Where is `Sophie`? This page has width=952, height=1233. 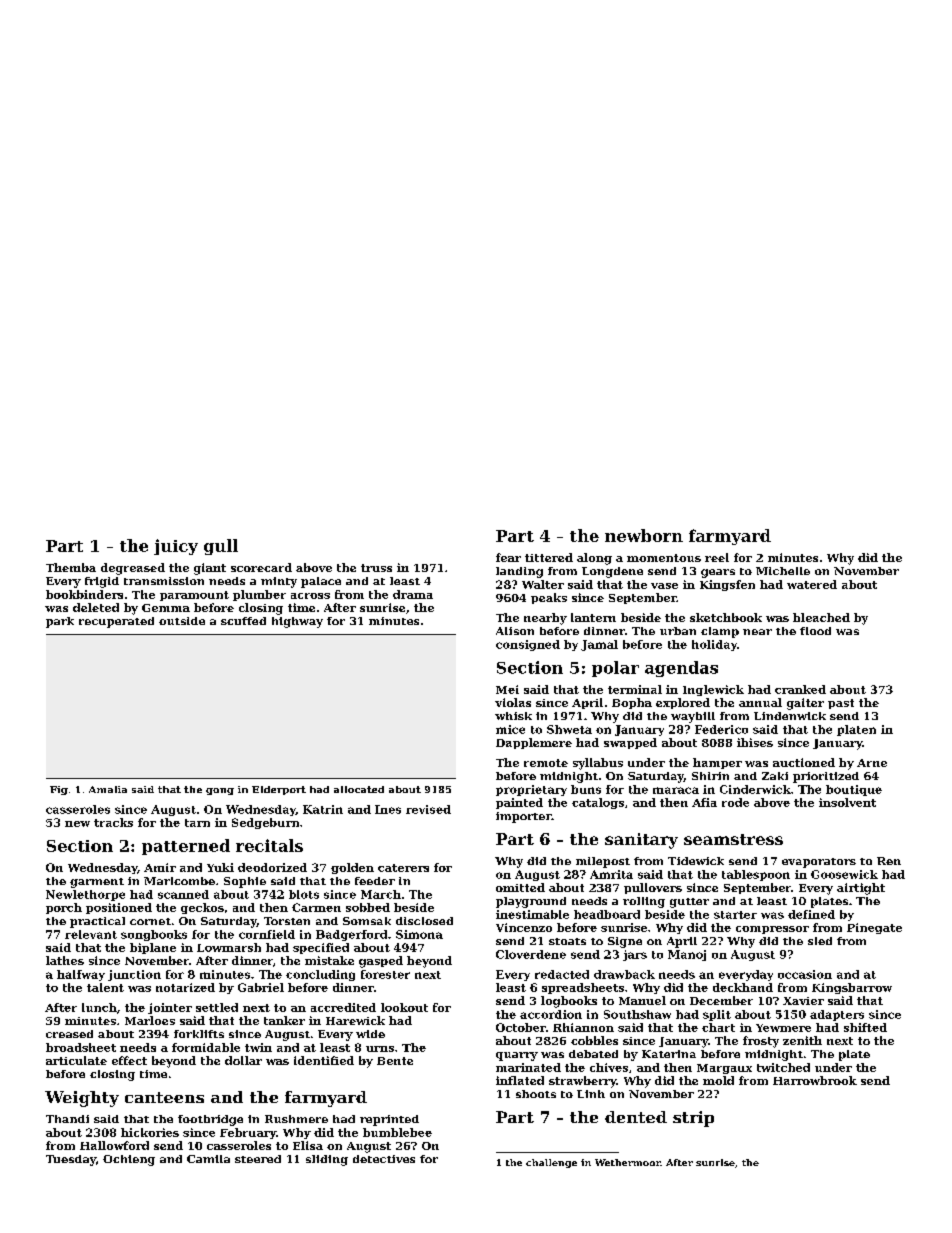
Sophie is located at coordinates (245, 882).
